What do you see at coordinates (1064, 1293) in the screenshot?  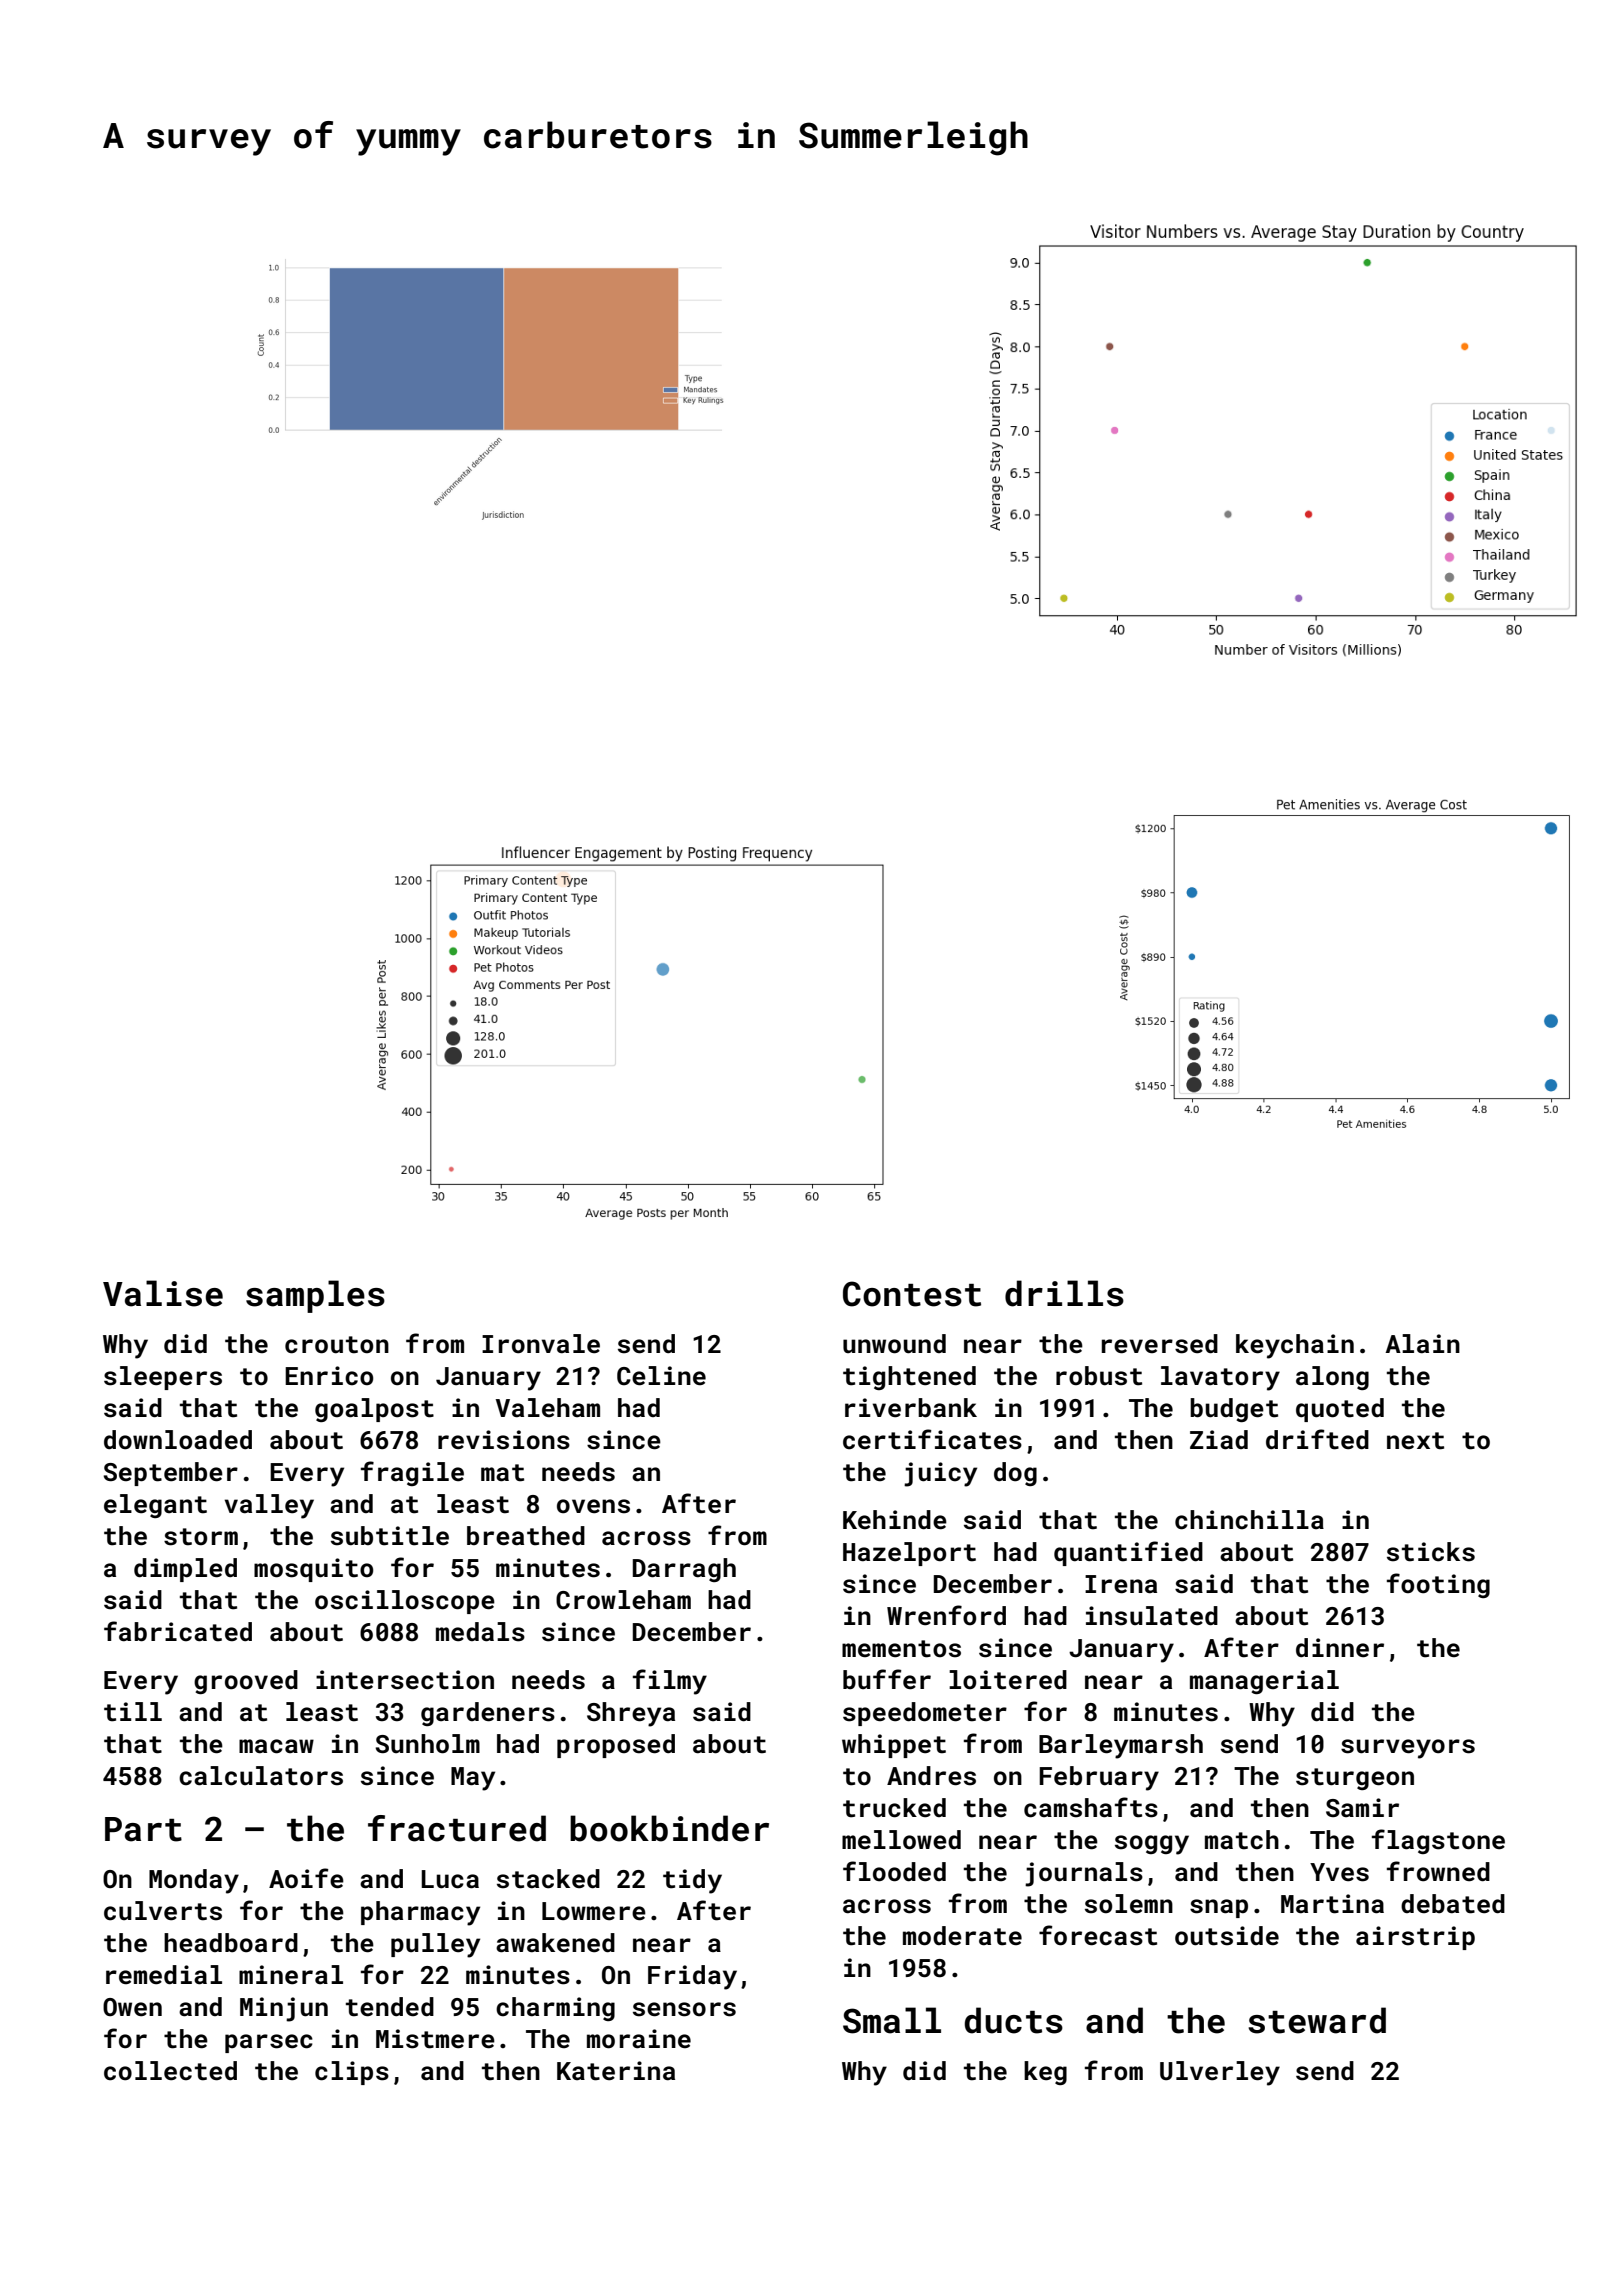 I see `drills` at bounding box center [1064, 1293].
